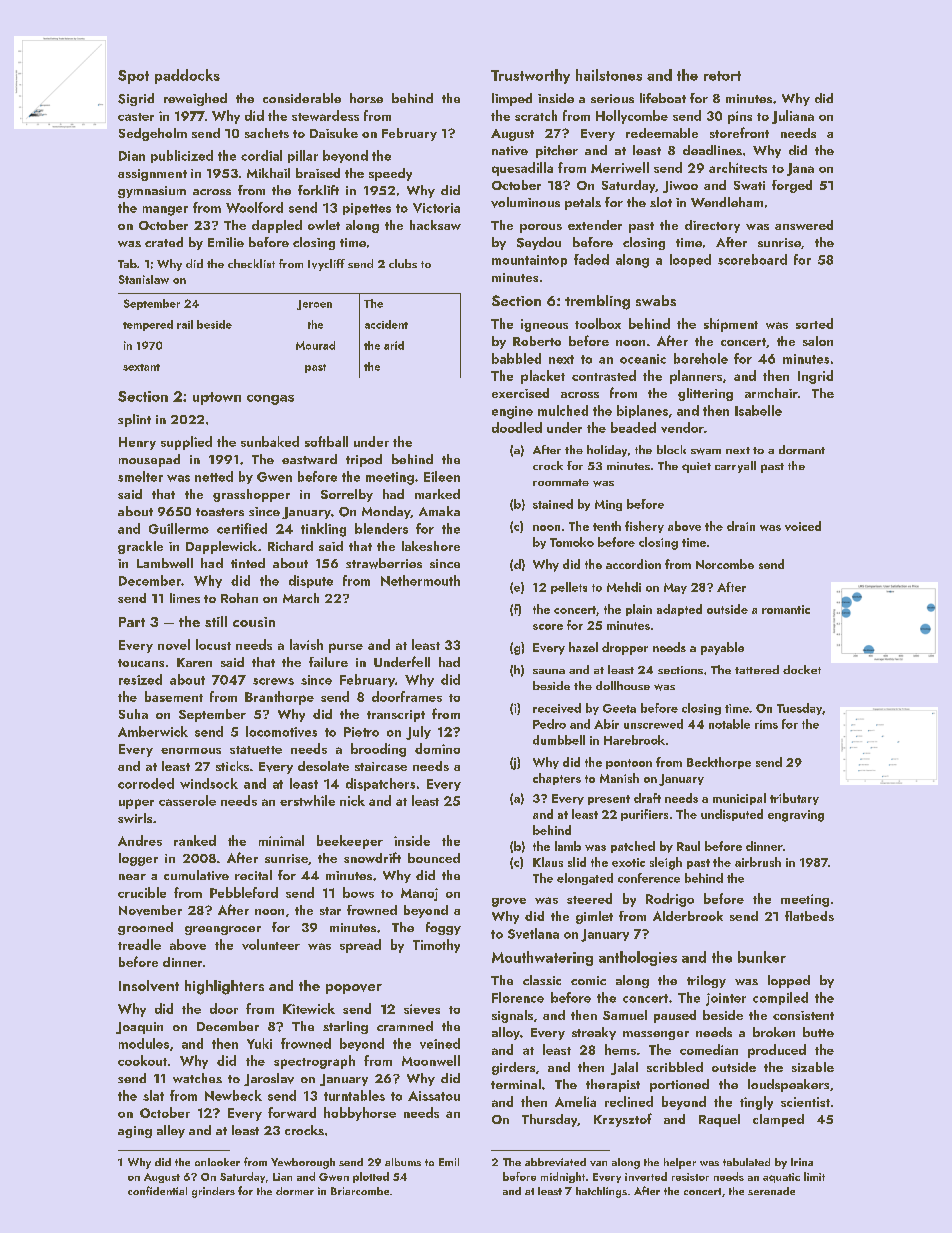 This screenshot has width=952, height=1233. Describe the element at coordinates (251, 263) in the screenshot. I see `checklist` at that location.
